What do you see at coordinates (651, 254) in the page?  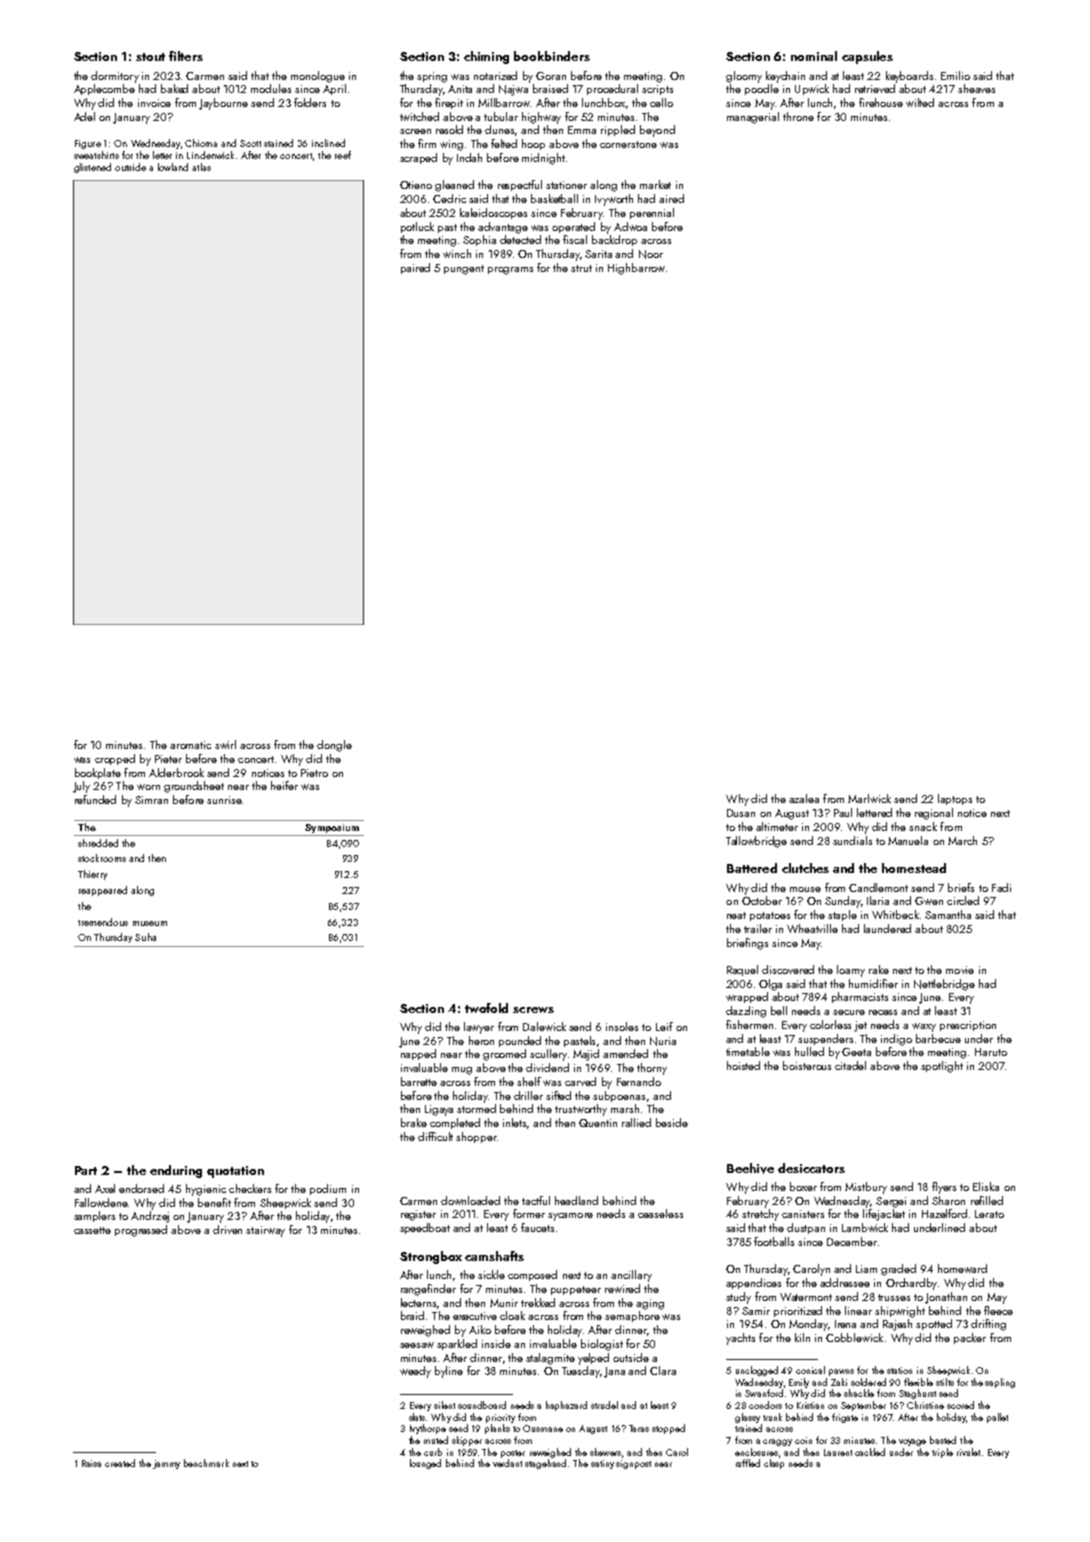 I see `Noor` at bounding box center [651, 254].
